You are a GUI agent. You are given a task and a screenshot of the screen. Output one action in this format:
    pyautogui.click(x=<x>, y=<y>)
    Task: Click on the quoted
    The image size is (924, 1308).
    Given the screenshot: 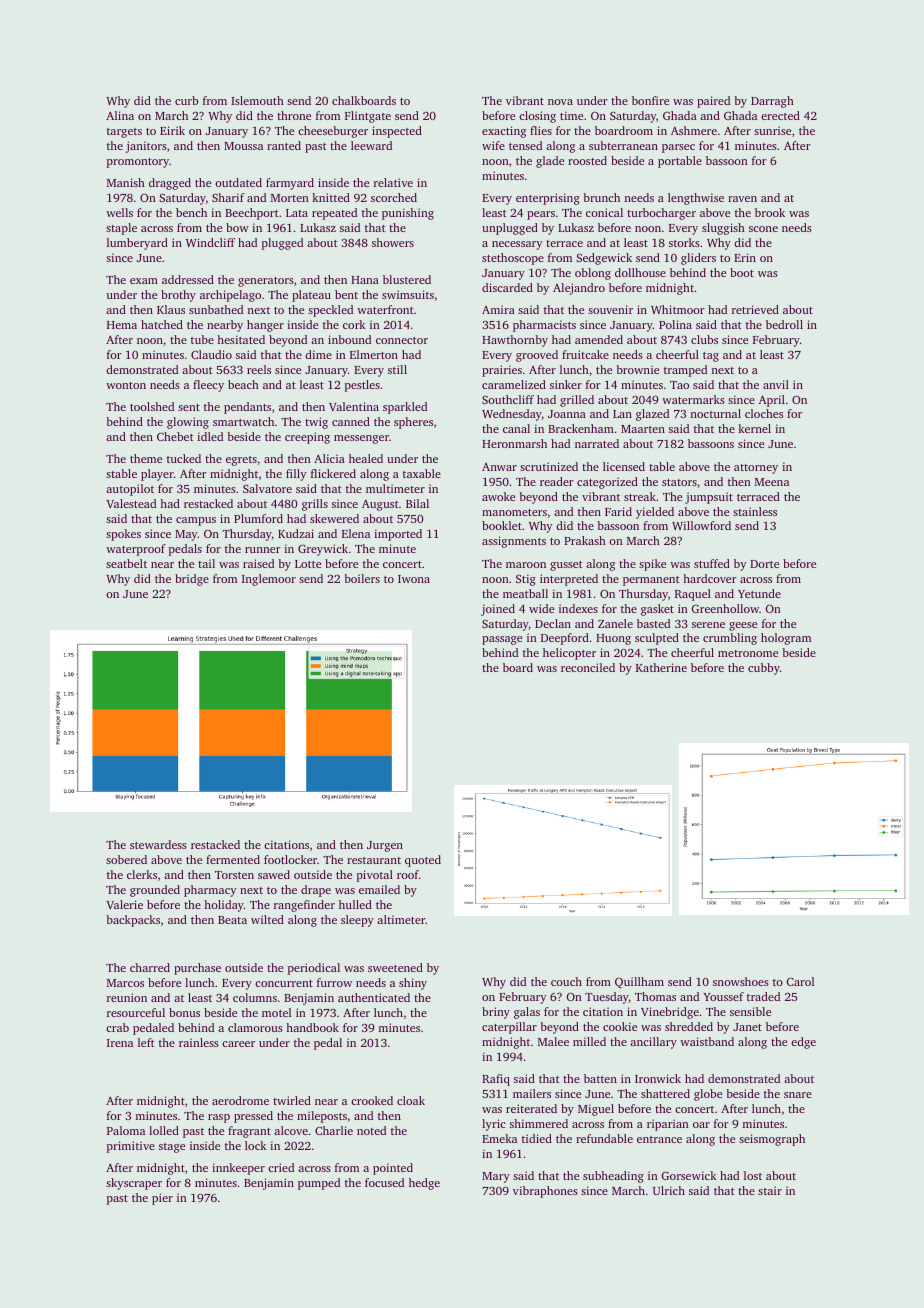 What is the action you would take?
    pyautogui.click(x=423, y=861)
